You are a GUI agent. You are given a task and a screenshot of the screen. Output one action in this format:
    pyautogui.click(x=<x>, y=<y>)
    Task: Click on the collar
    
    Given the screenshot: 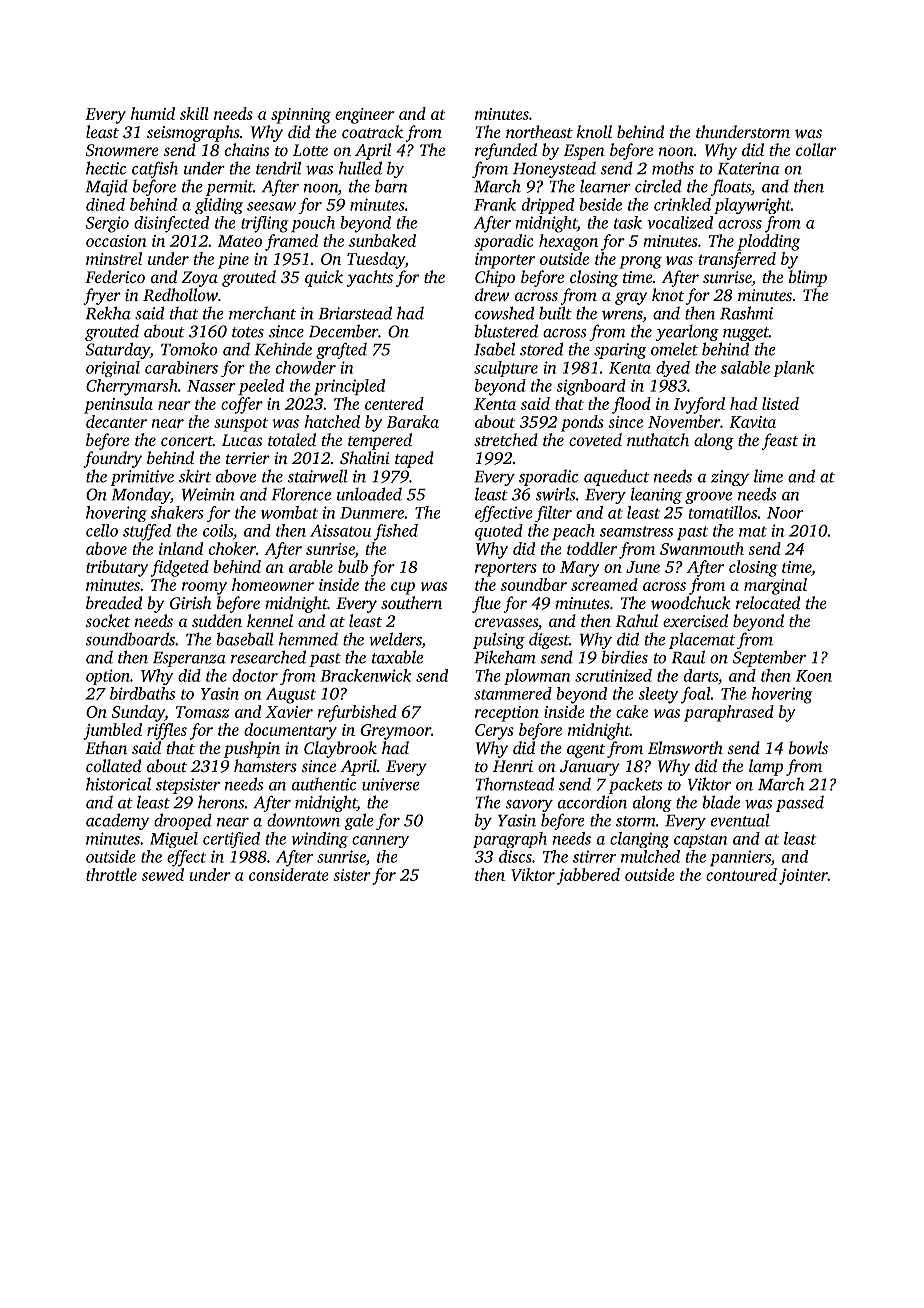 What is the action you would take?
    pyautogui.click(x=816, y=149)
